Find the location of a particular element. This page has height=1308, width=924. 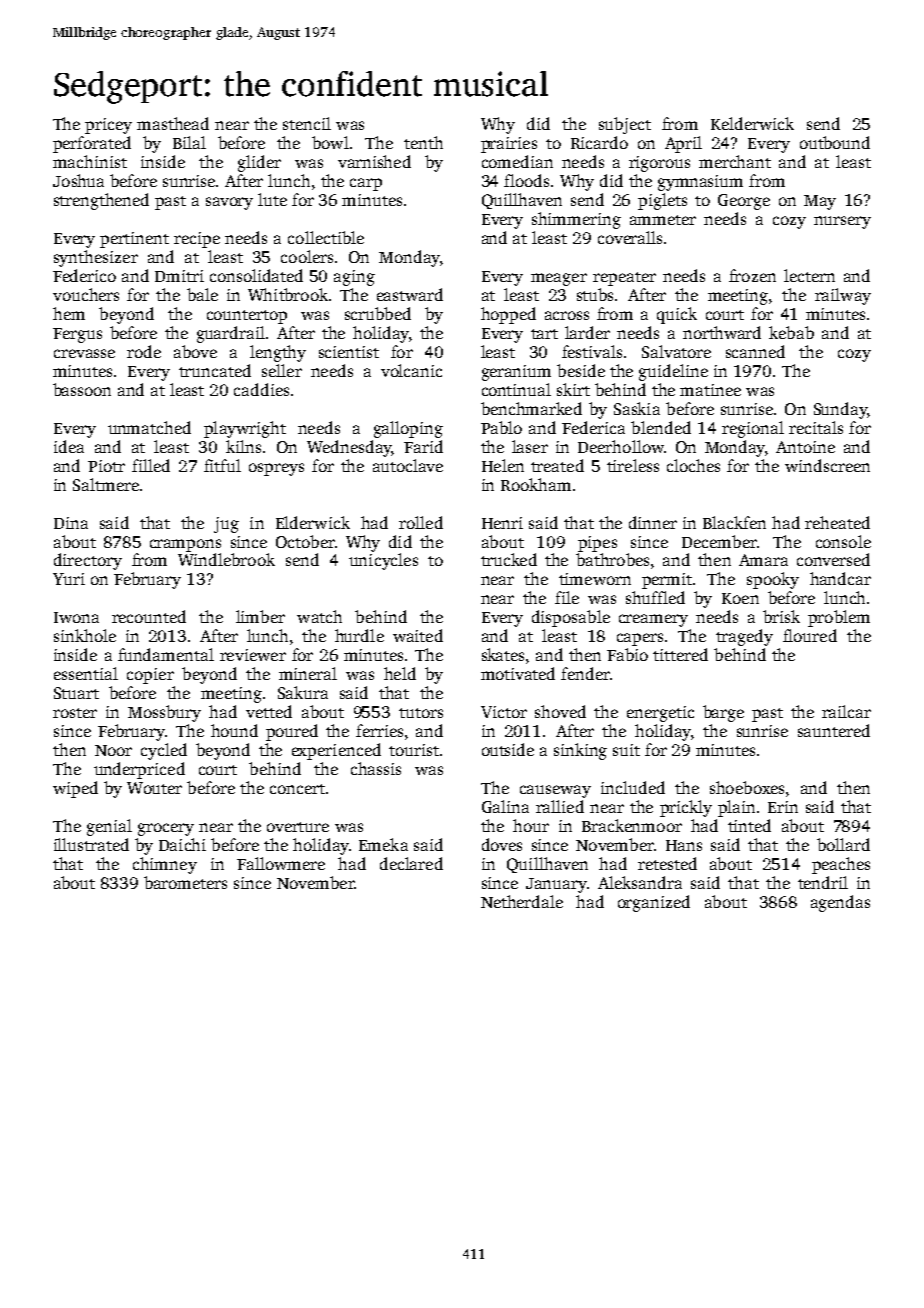

railway is located at coordinates (843, 296).
